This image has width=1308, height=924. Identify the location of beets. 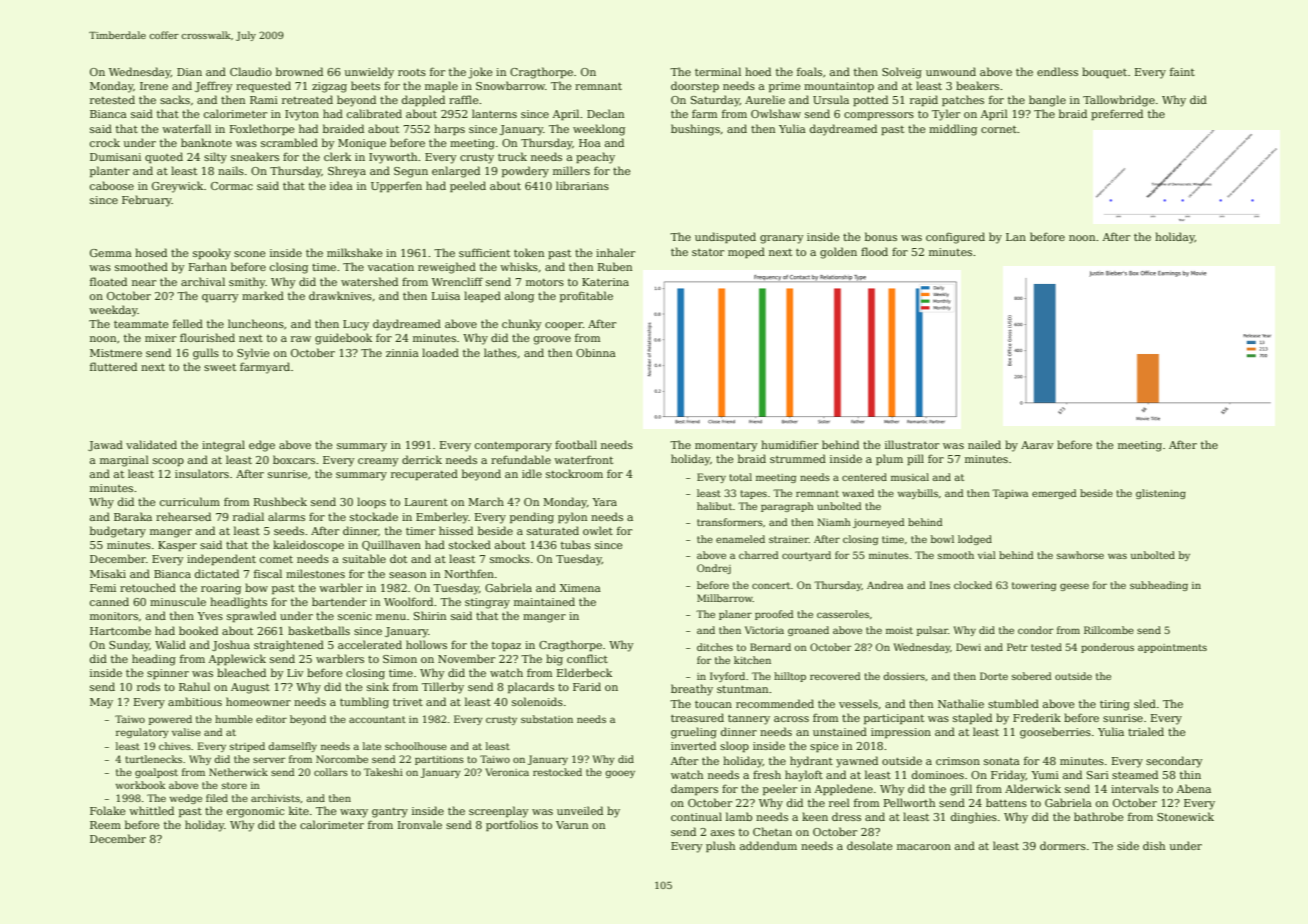
(365, 85).
